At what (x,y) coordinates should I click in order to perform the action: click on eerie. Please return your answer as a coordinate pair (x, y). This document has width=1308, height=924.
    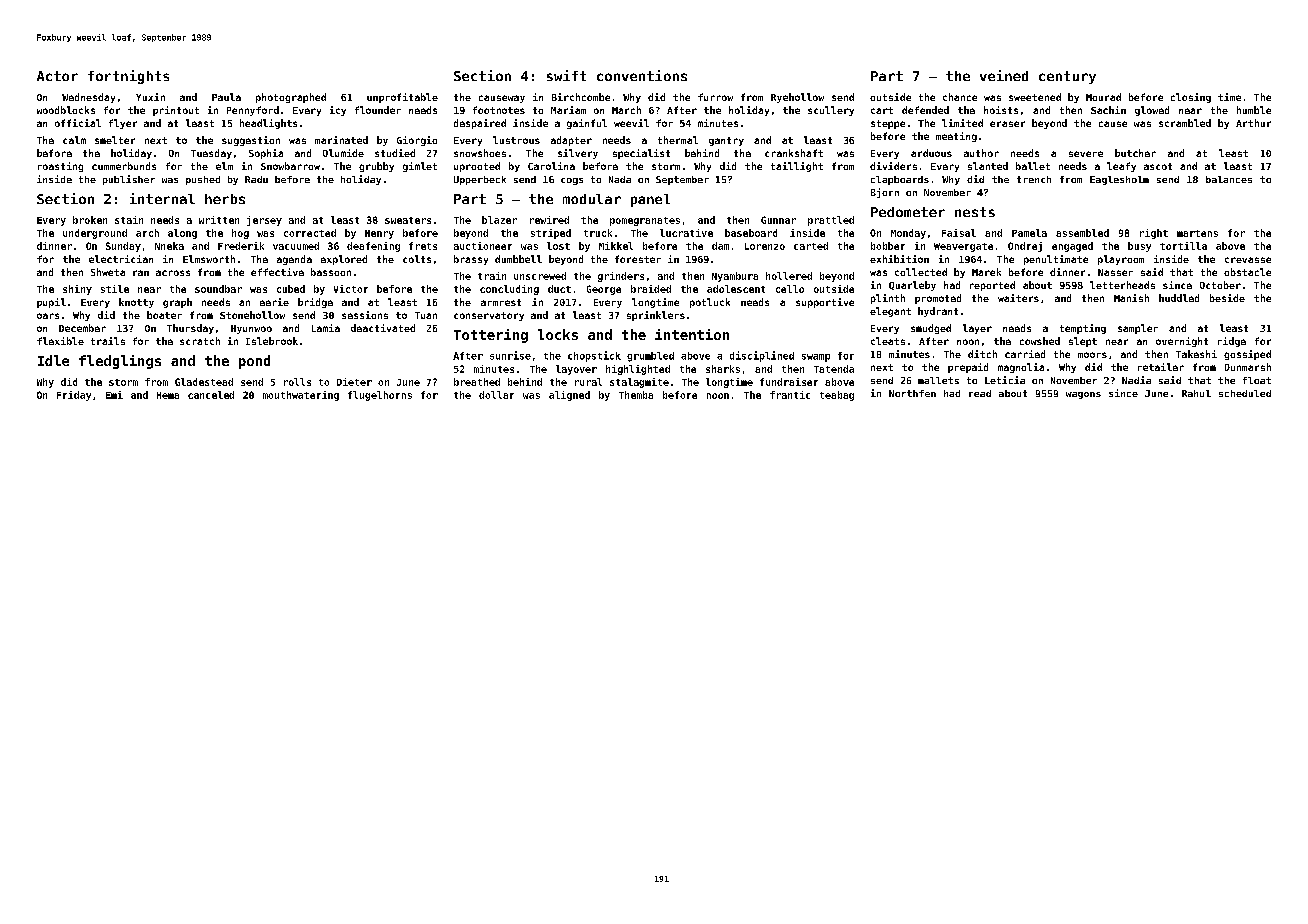
    Looking at the image, I should click on (274, 302).
